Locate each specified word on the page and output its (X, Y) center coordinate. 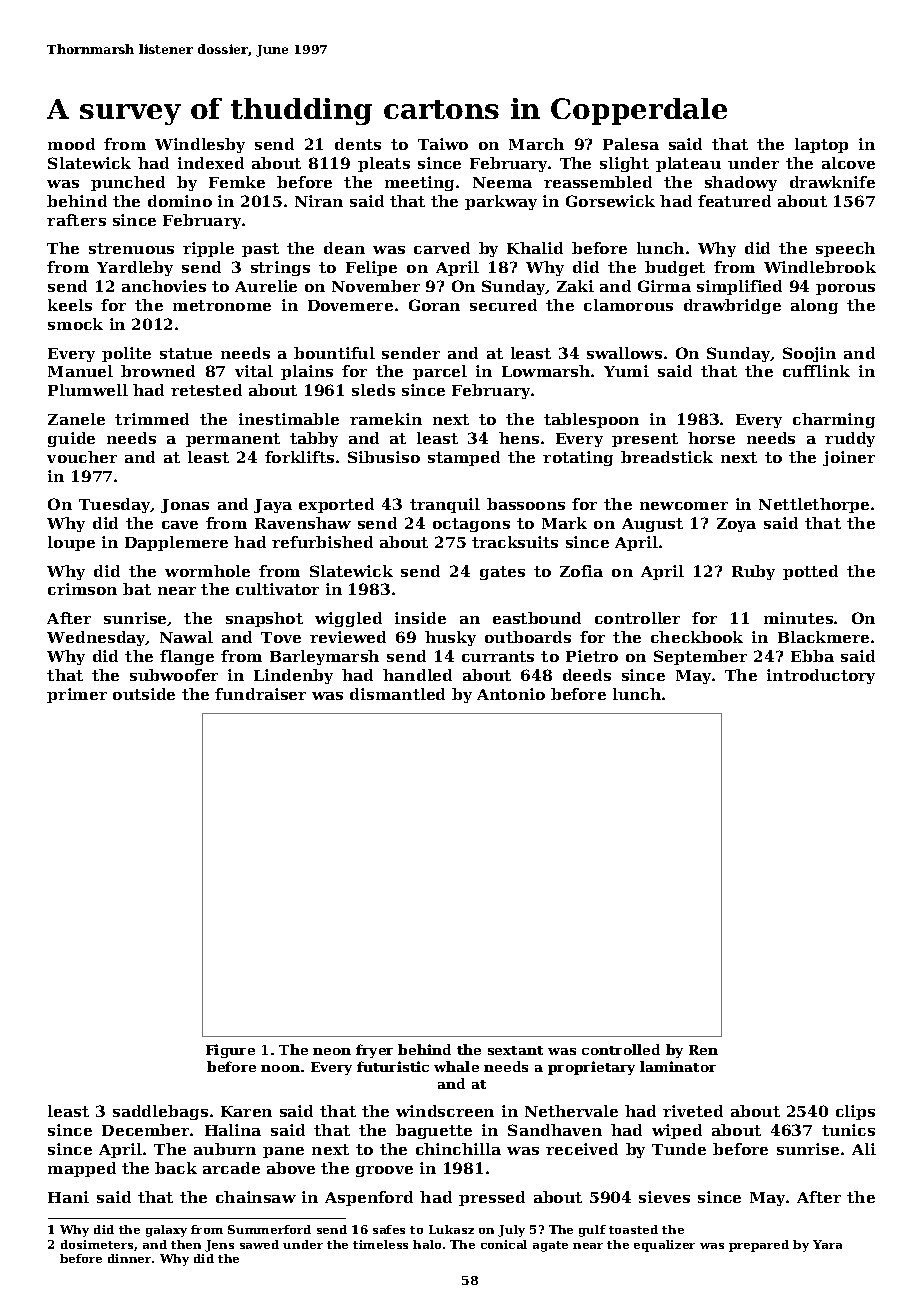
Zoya (736, 525)
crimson (82, 589)
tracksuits (515, 542)
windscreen (445, 1111)
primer (77, 695)
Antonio (511, 694)
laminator (678, 1066)
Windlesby (200, 145)
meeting (419, 183)
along (814, 306)
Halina (233, 1130)
